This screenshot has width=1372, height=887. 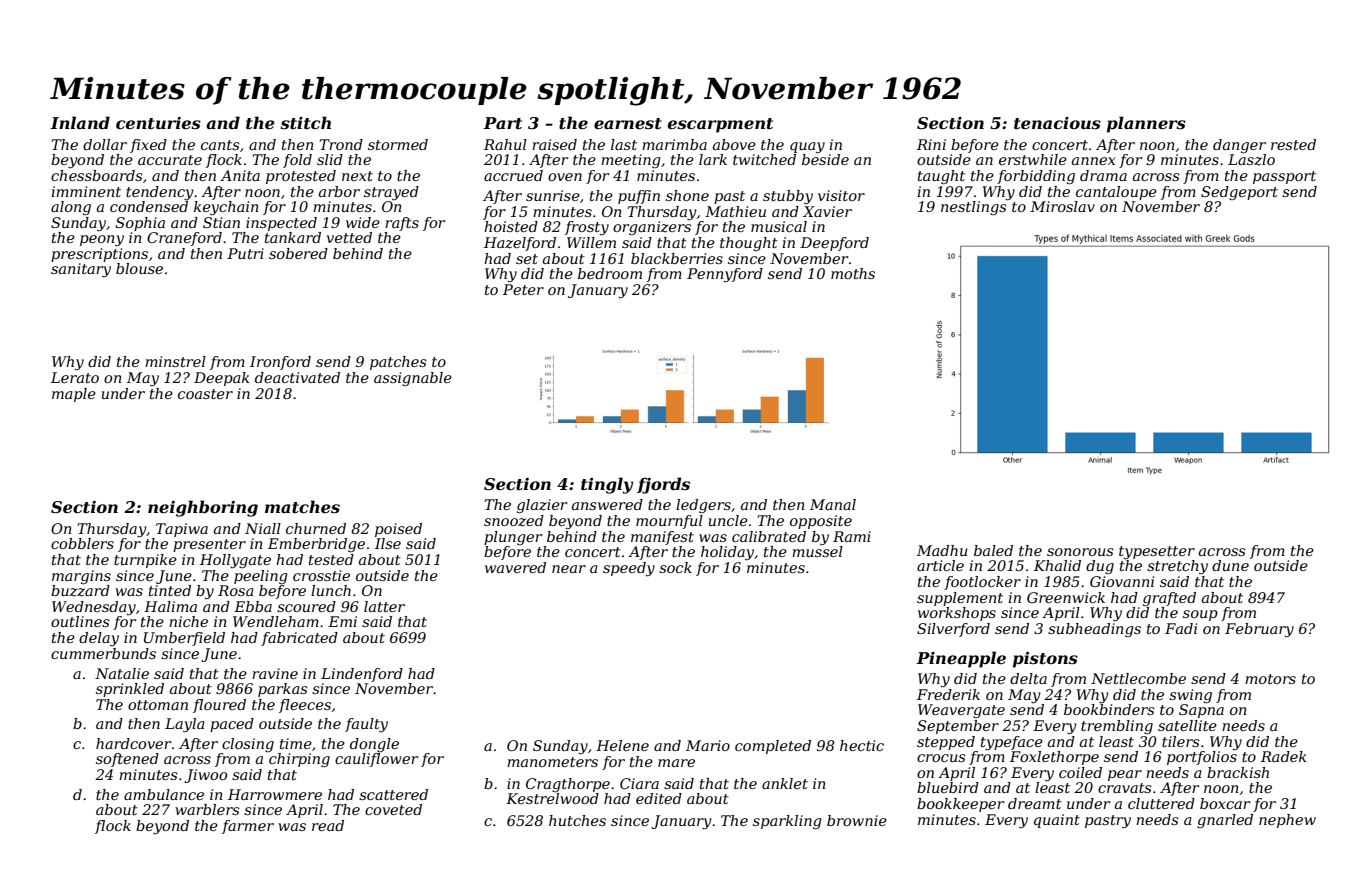 What do you see at coordinates (853, 273) in the screenshot?
I see `moths` at bounding box center [853, 273].
